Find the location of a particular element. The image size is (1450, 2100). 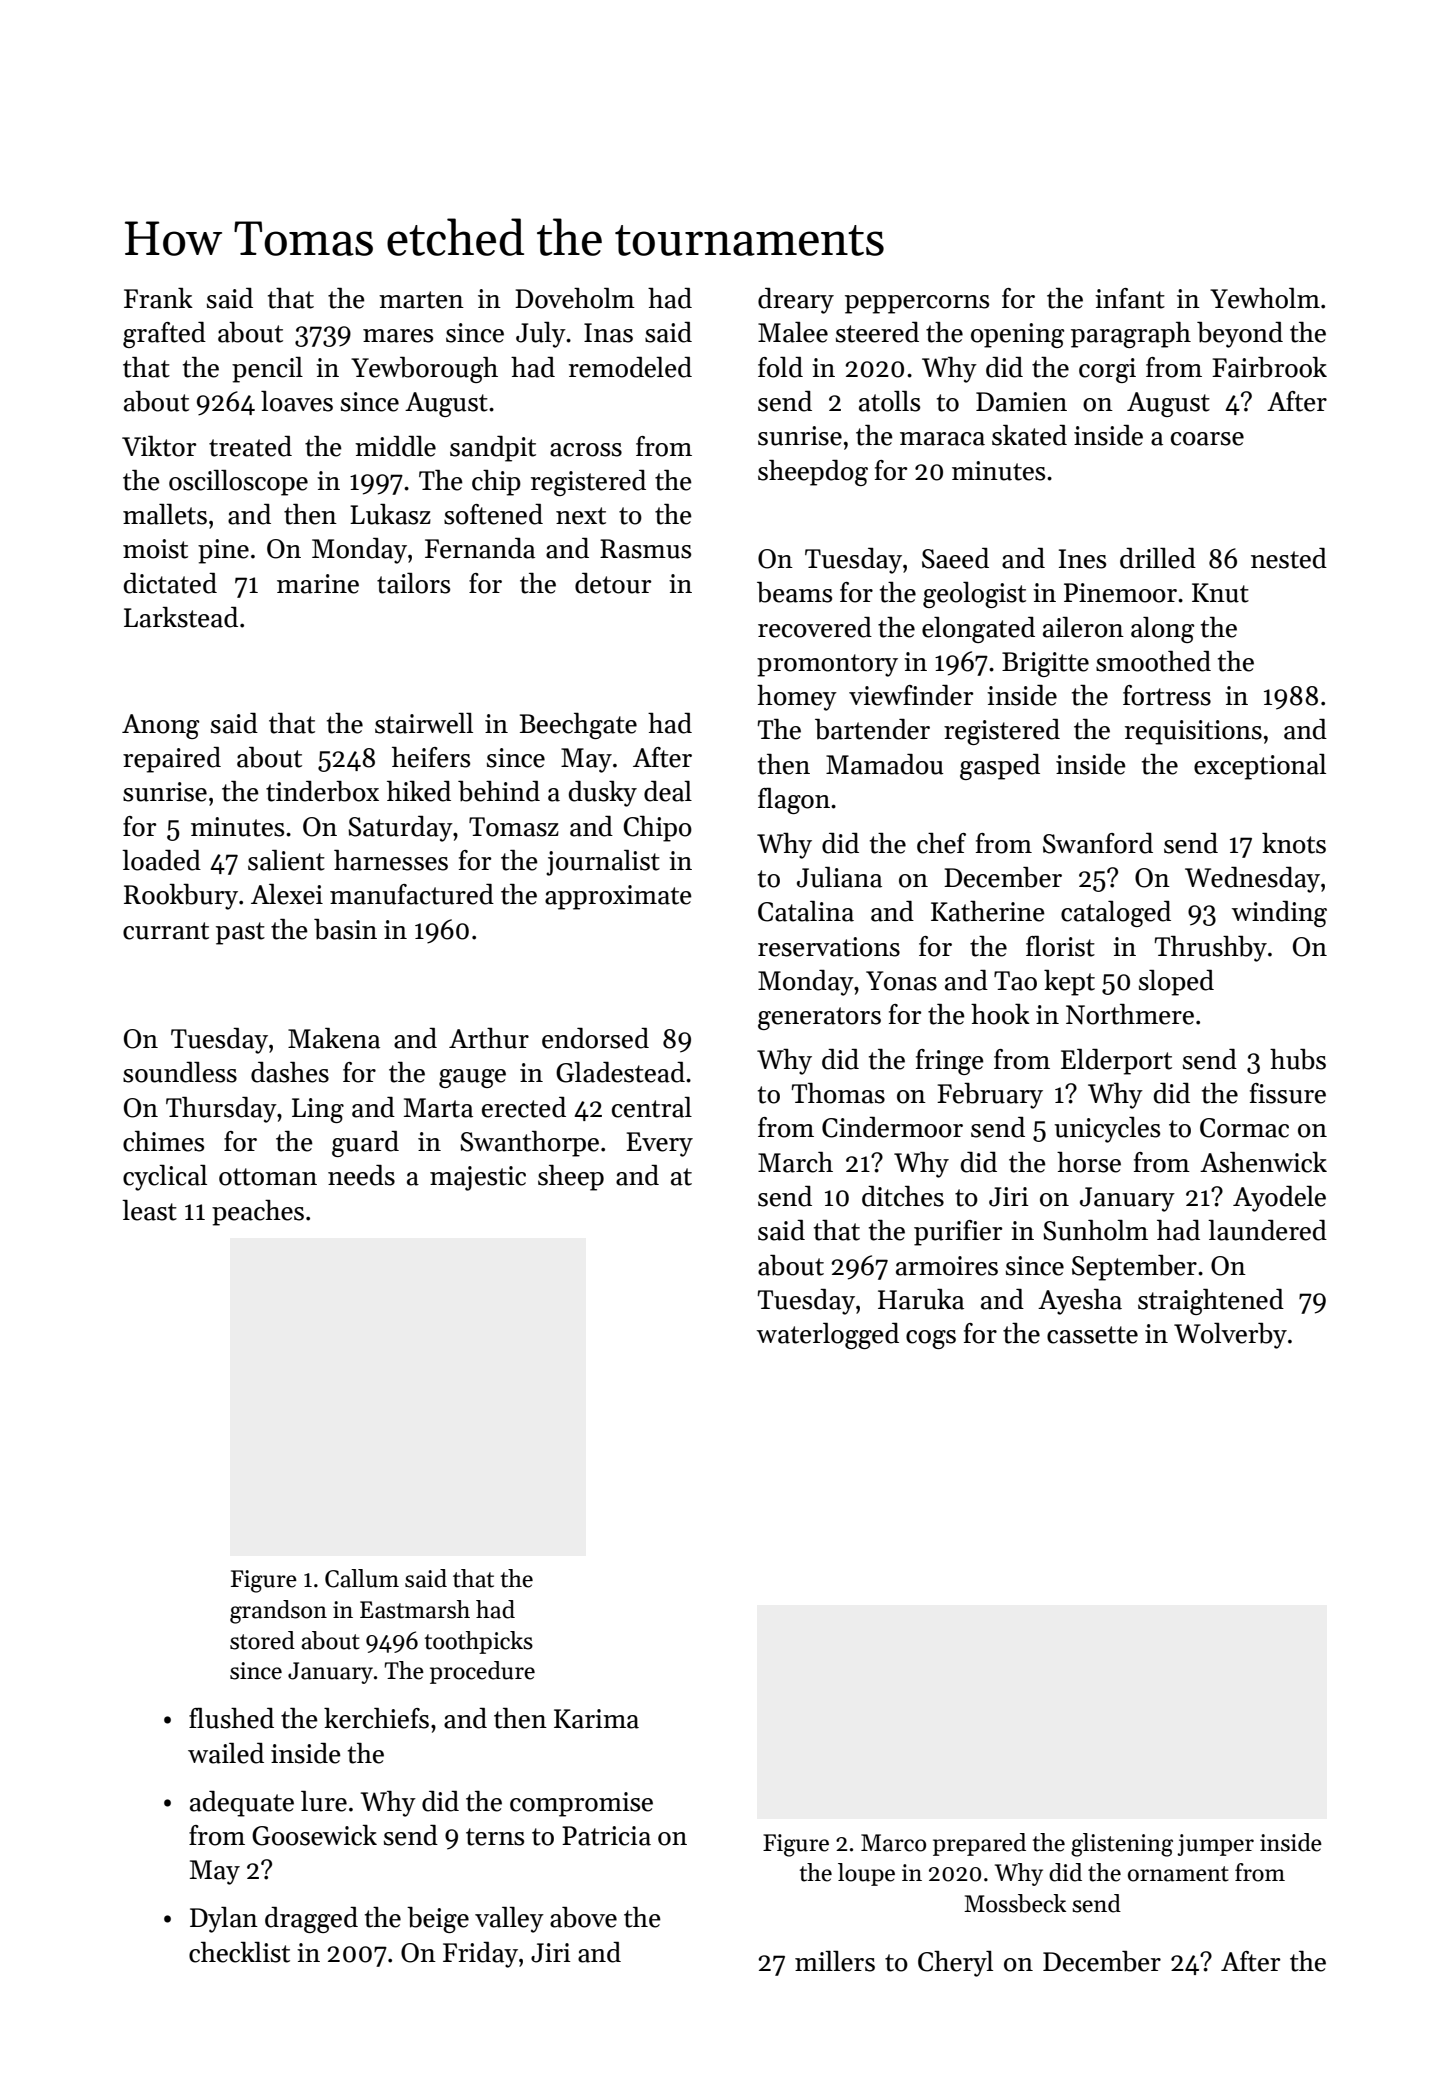

Juliana is located at coordinates (839, 877).
